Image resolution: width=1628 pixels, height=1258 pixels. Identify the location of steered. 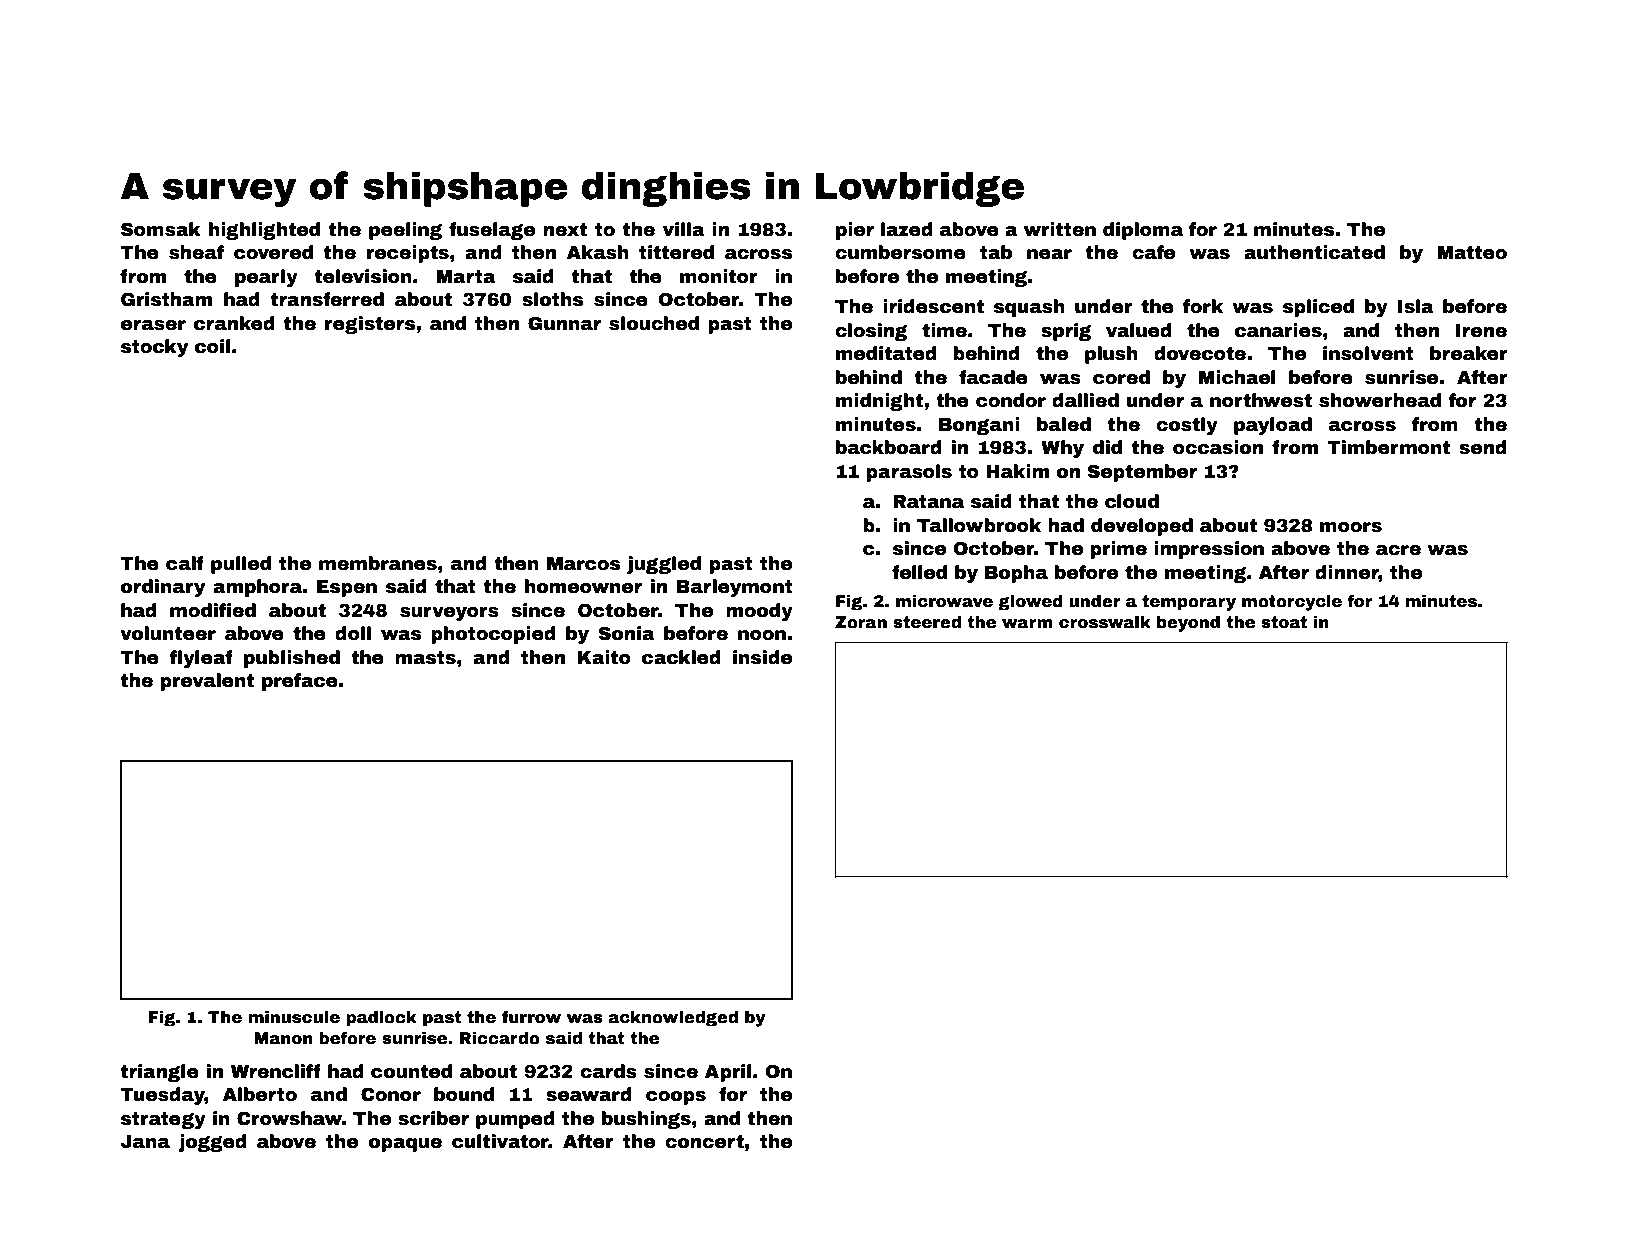
(927, 622).
